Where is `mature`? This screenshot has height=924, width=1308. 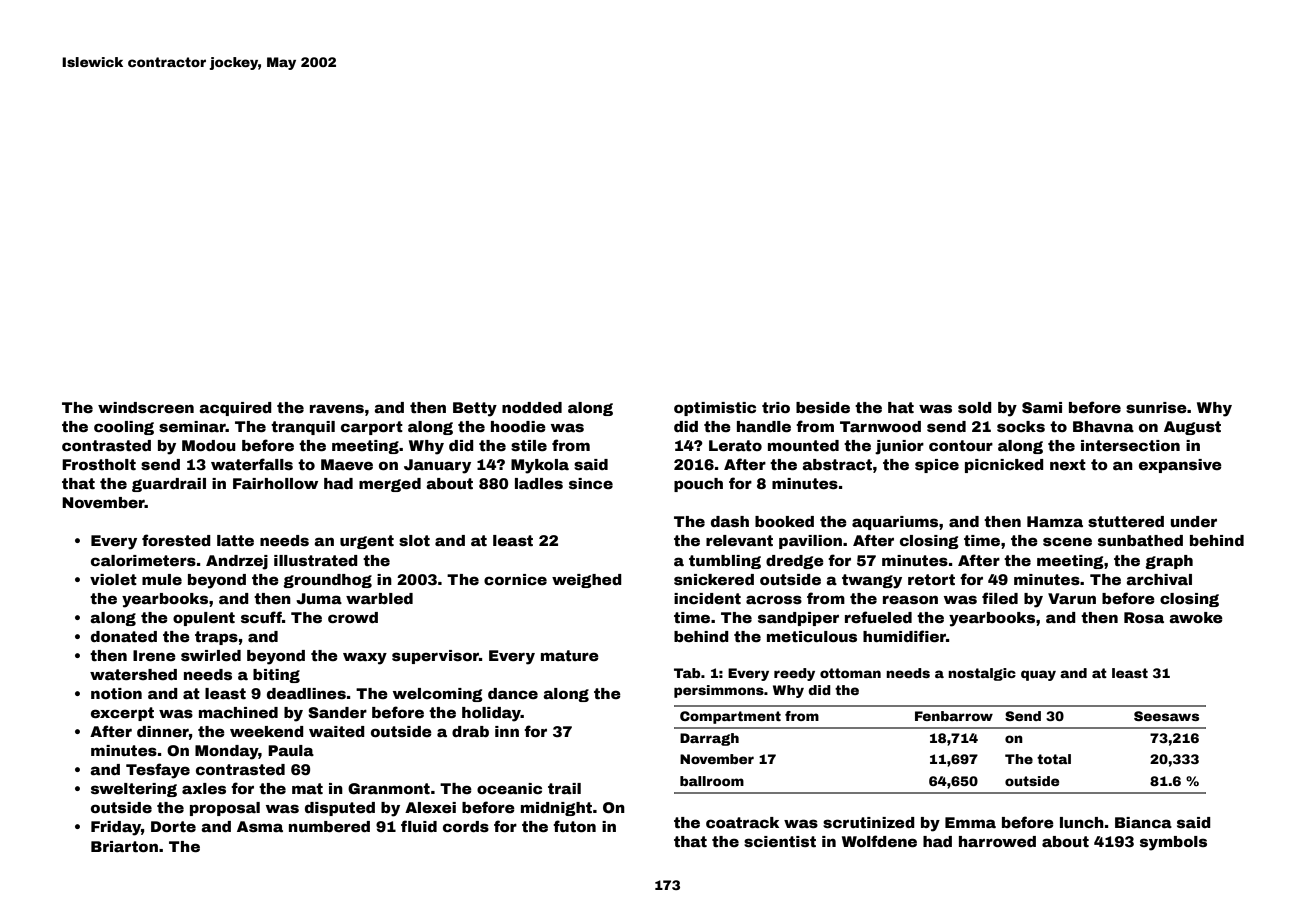 mature is located at coordinates (570, 655).
